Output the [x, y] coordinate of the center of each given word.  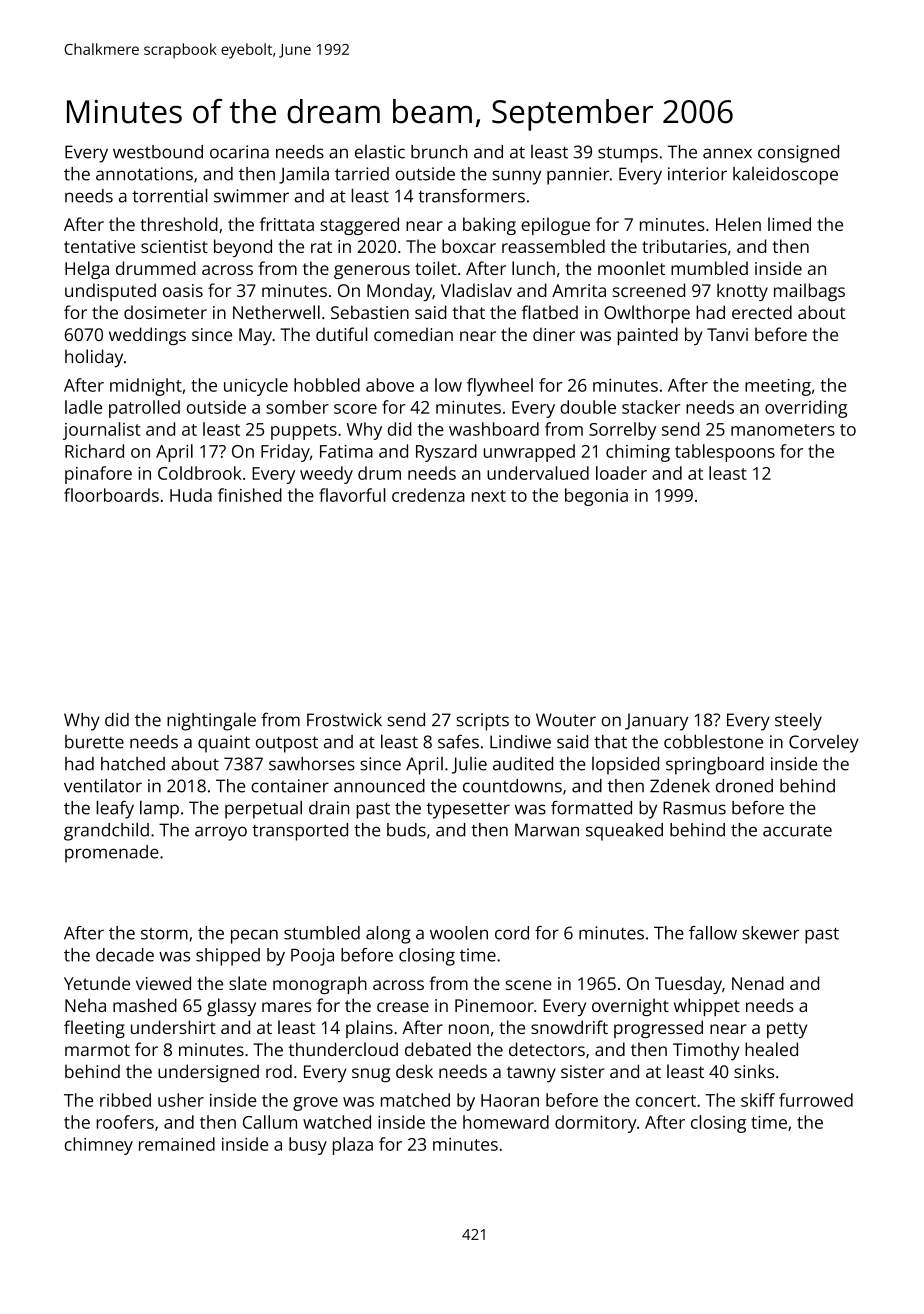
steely [798, 721]
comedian [413, 334]
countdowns [512, 786]
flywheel [500, 387]
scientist [174, 246]
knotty [742, 292]
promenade [112, 854]
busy [308, 1146]
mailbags [809, 292]
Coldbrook [200, 473]
